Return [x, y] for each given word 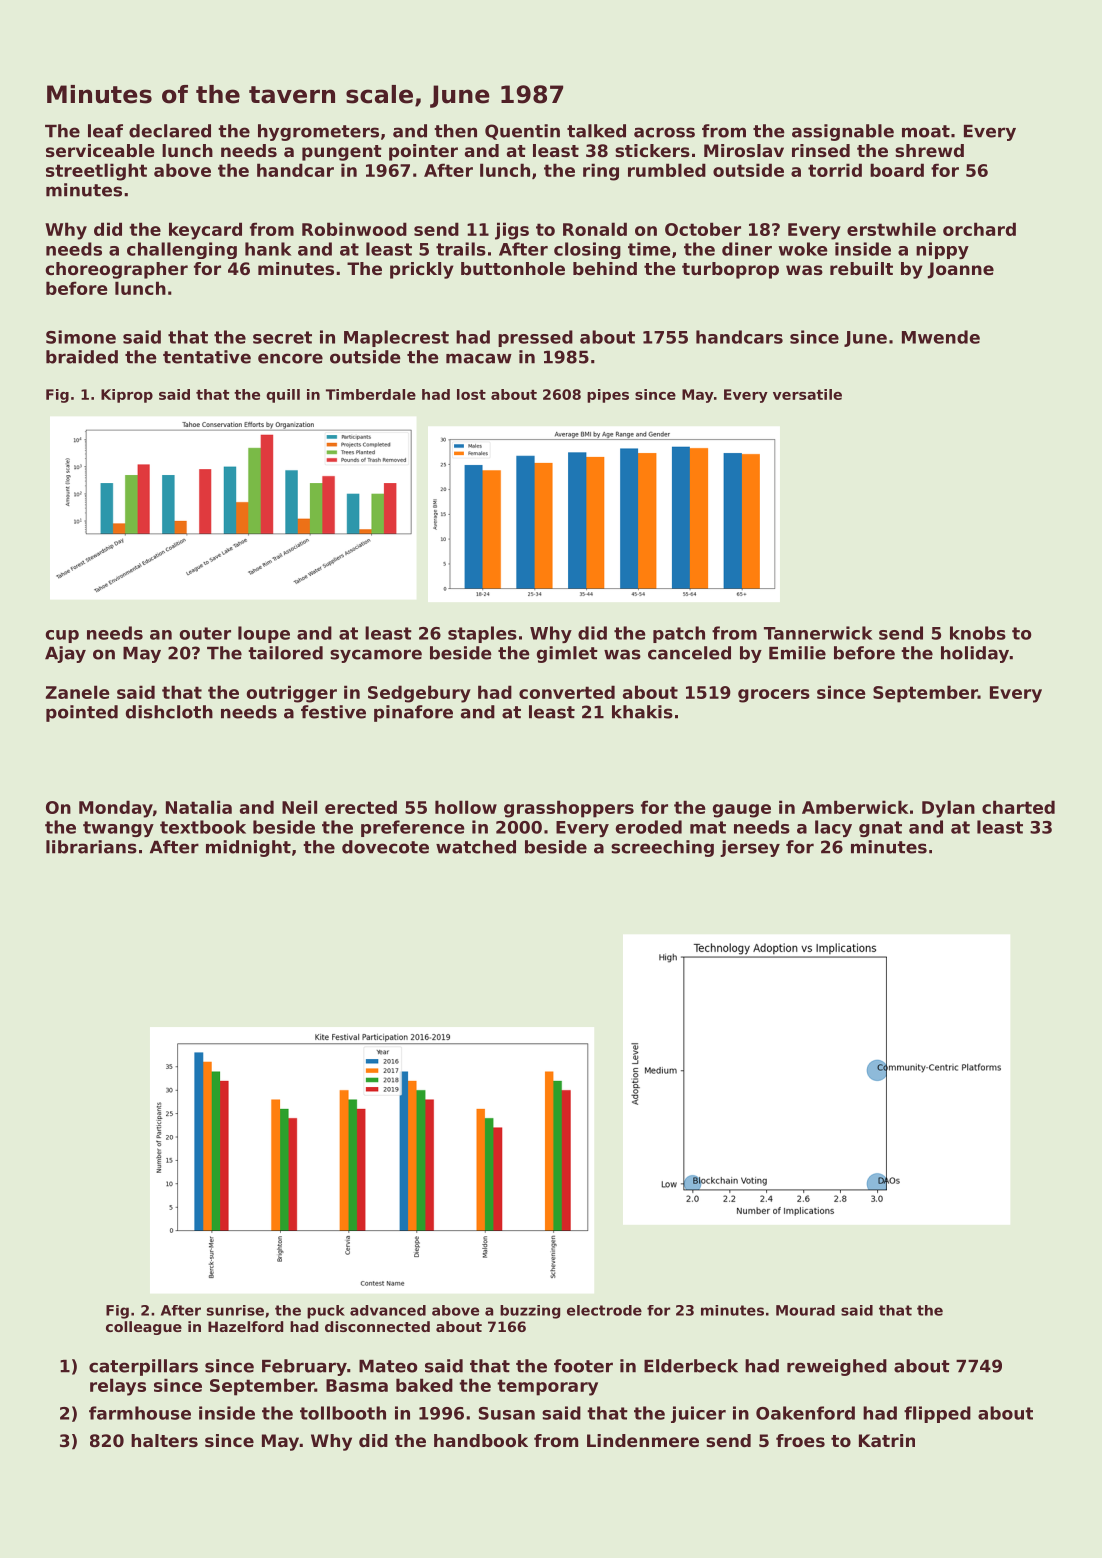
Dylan [948, 809]
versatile [807, 394]
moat [926, 131]
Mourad [805, 1310]
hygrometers [318, 132]
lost [471, 394]
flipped [937, 1414]
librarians [91, 847]
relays [118, 1387]
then [455, 131]
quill [283, 396]
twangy [118, 829]
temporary [547, 1387]
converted [567, 692]
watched [476, 847]
